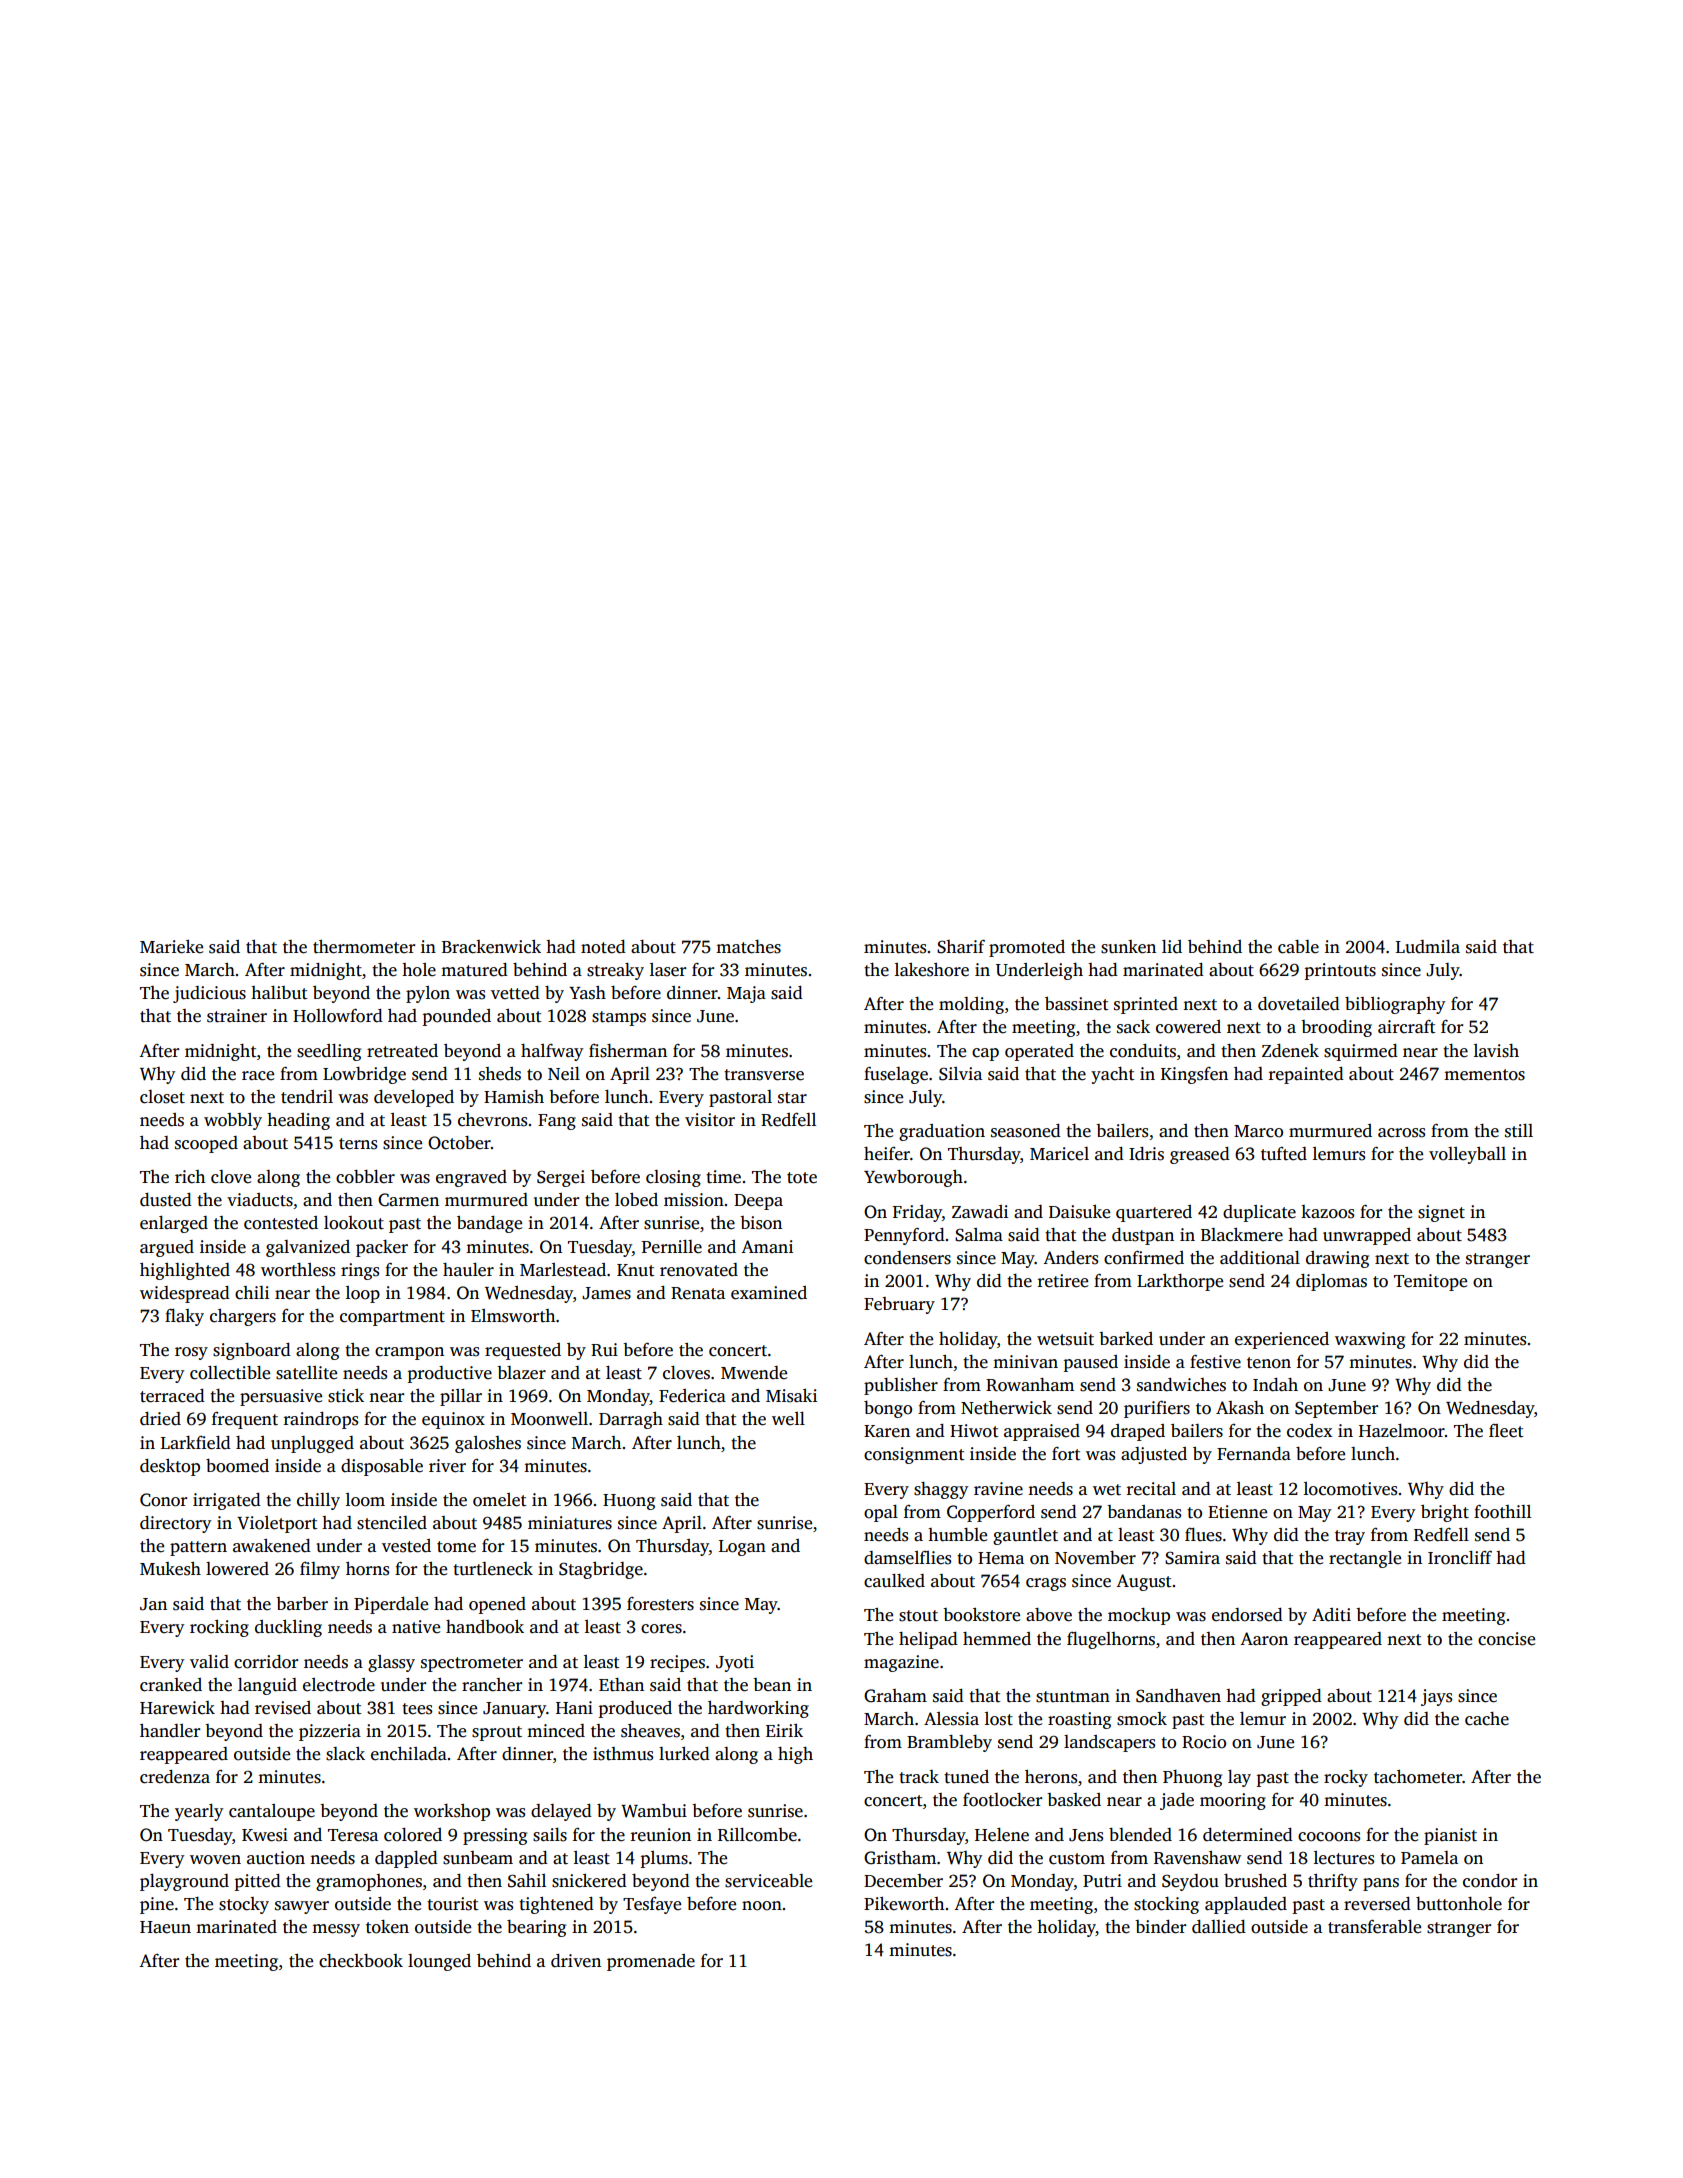 The image size is (1683, 2178). I want to click on Brackenwick, so click(491, 947).
